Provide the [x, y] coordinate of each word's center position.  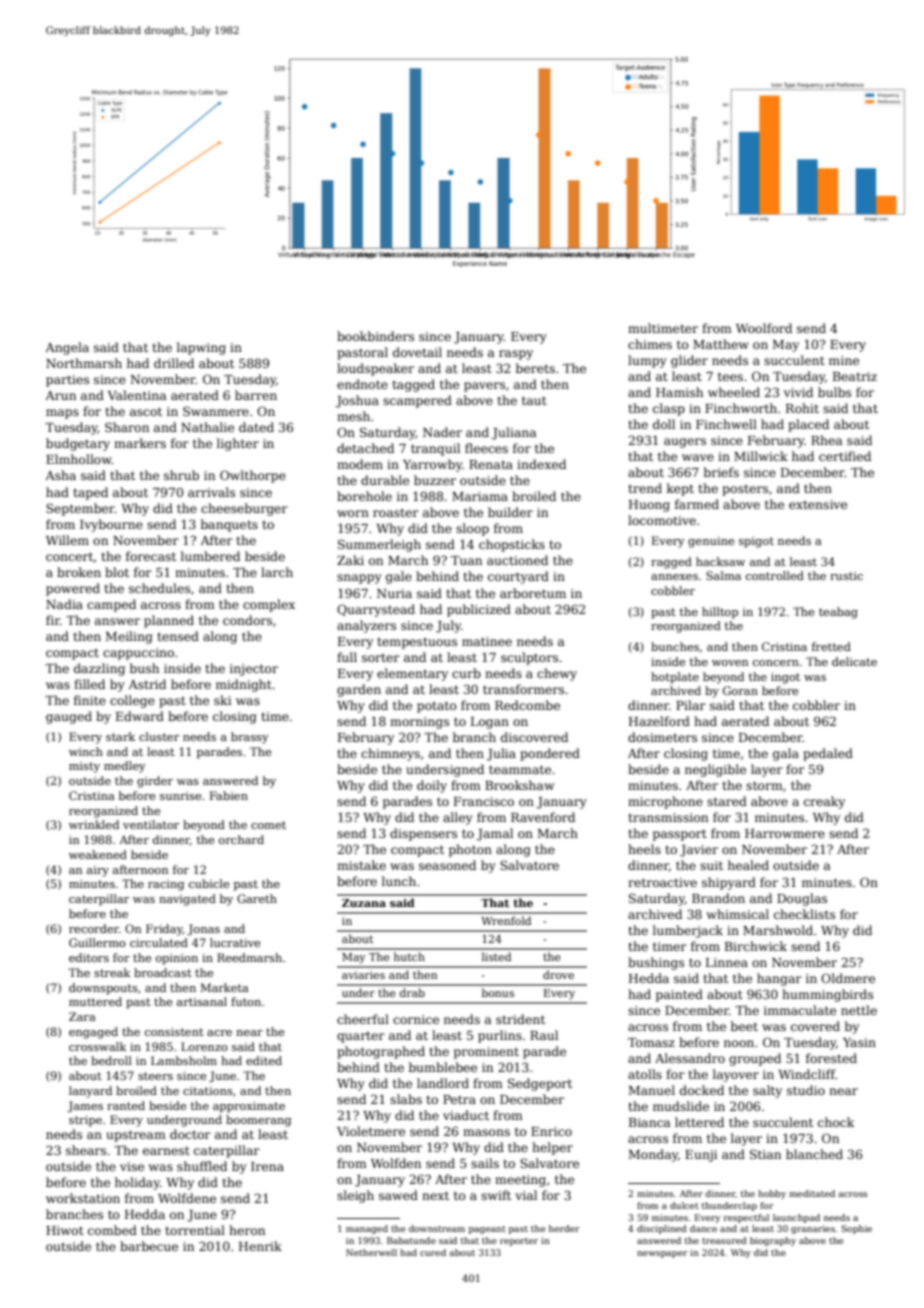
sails [485, 1163]
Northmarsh [84, 363]
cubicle [209, 883]
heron [247, 1230]
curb [466, 673]
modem [360, 464]
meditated [812, 1193]
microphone [665, 802]
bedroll [111, 1060]
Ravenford [543, 817]
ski [222, 700]
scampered [417, 401]
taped [90, 493]
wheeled [734, 392]
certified [845, 456]
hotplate [675, 678]
